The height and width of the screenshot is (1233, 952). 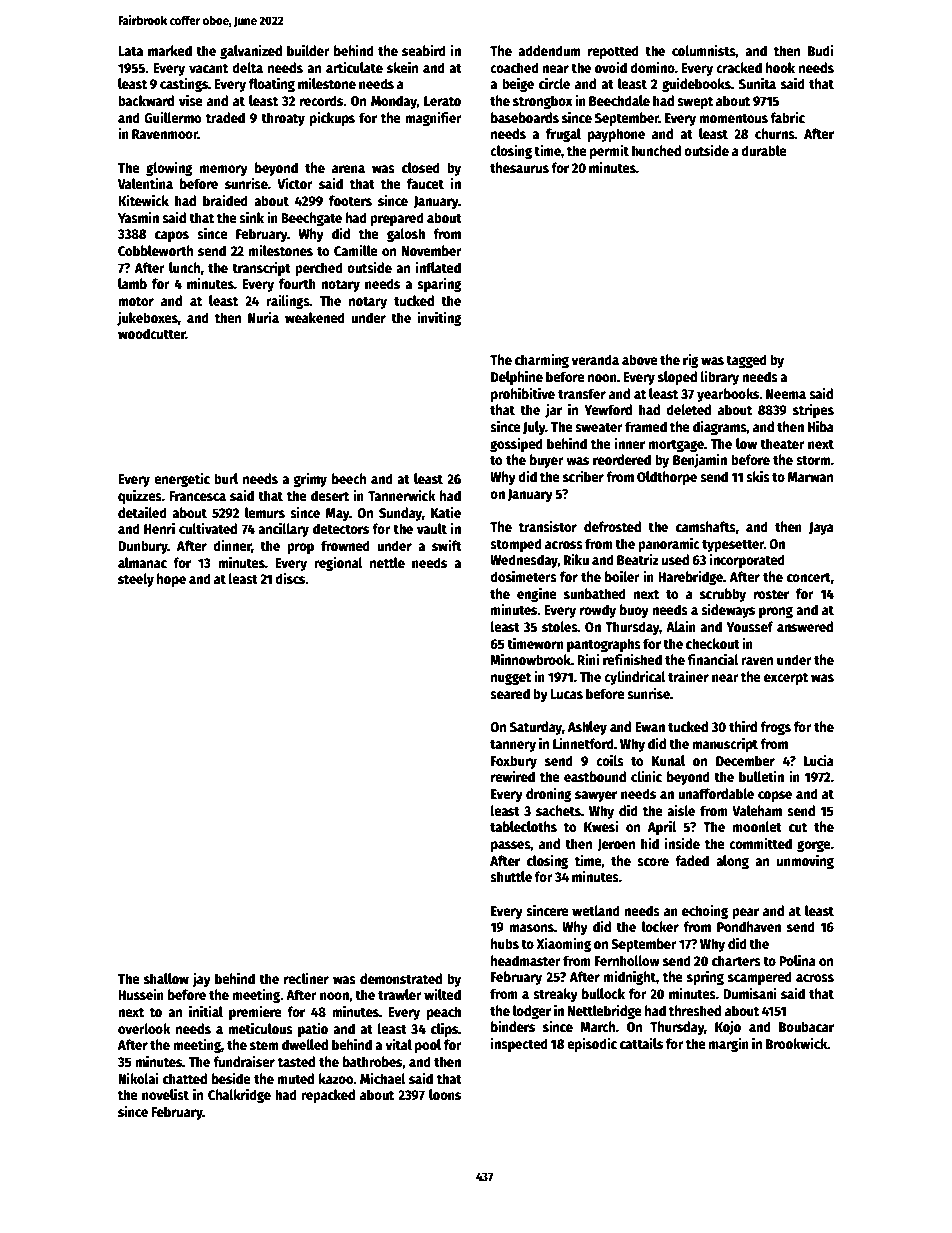 What do you see at coordinates (511, 679) in the screenshot?
I see `nugget` at bounding box center [511, 679].
